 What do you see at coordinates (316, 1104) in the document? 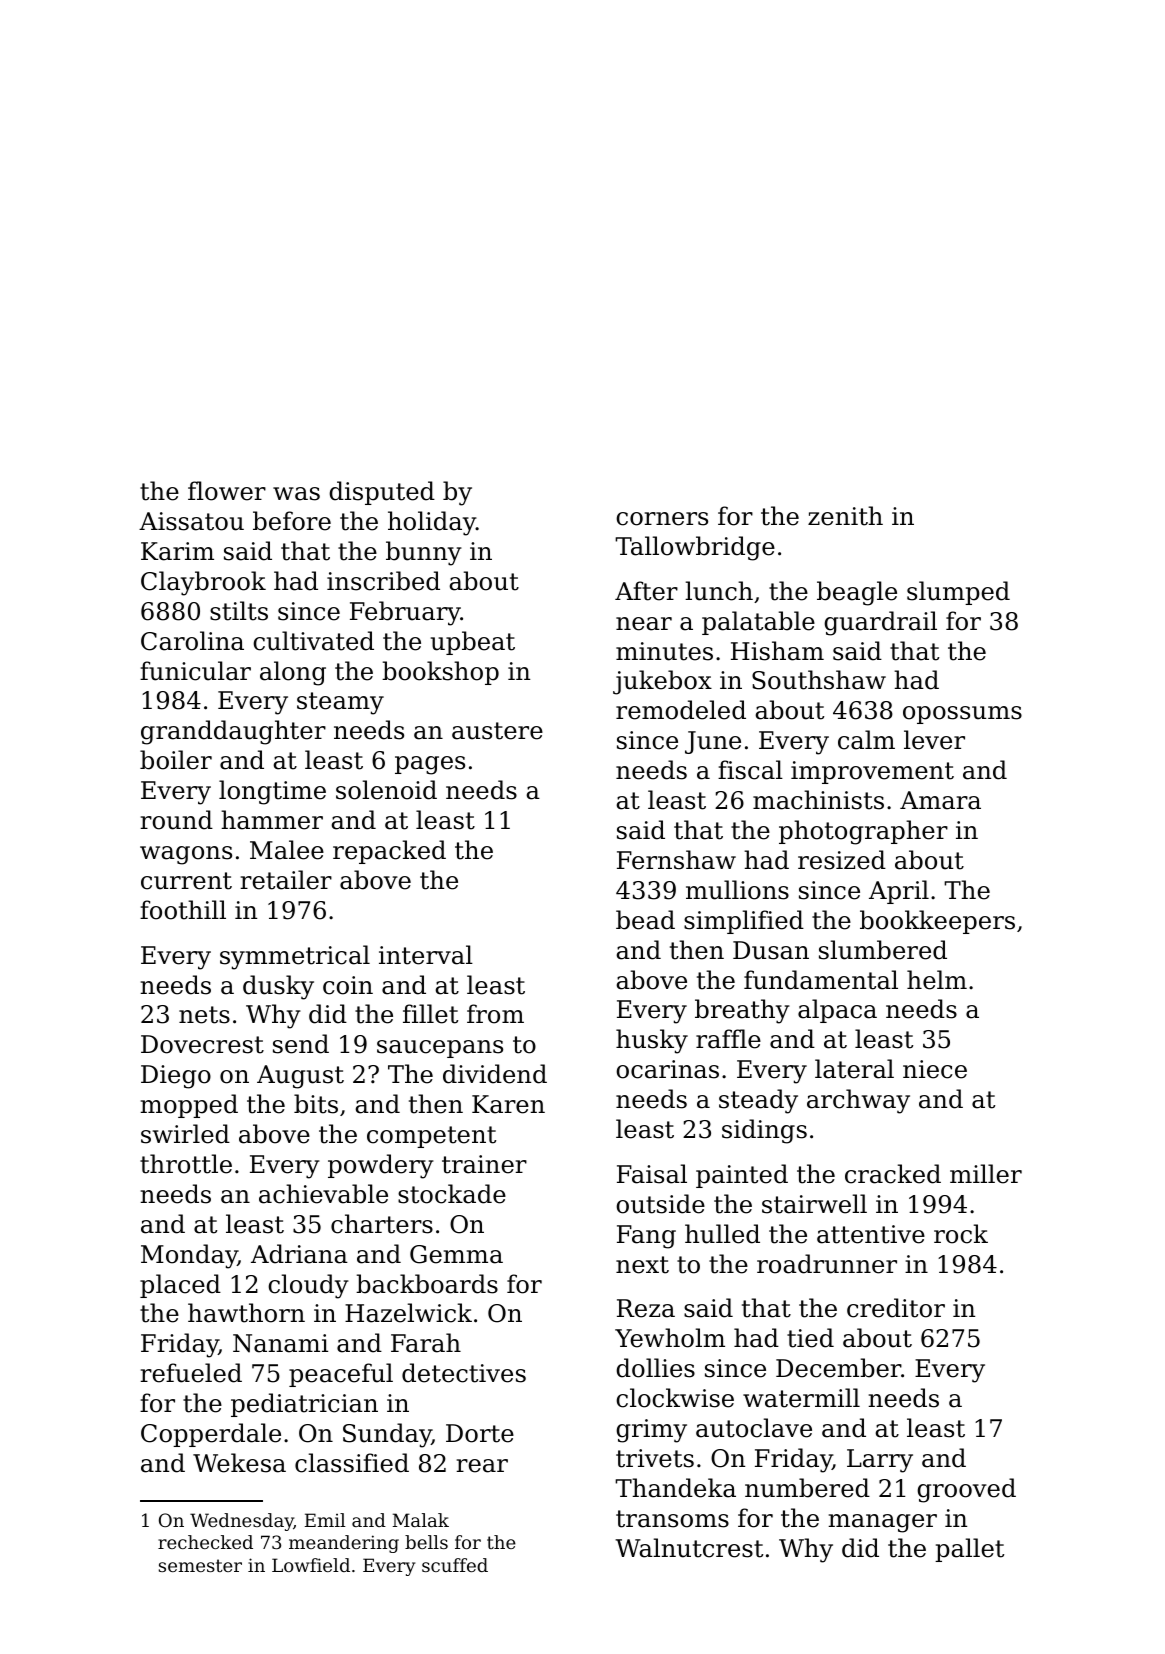
I see `bits` at bounding box center [316, 1104].
